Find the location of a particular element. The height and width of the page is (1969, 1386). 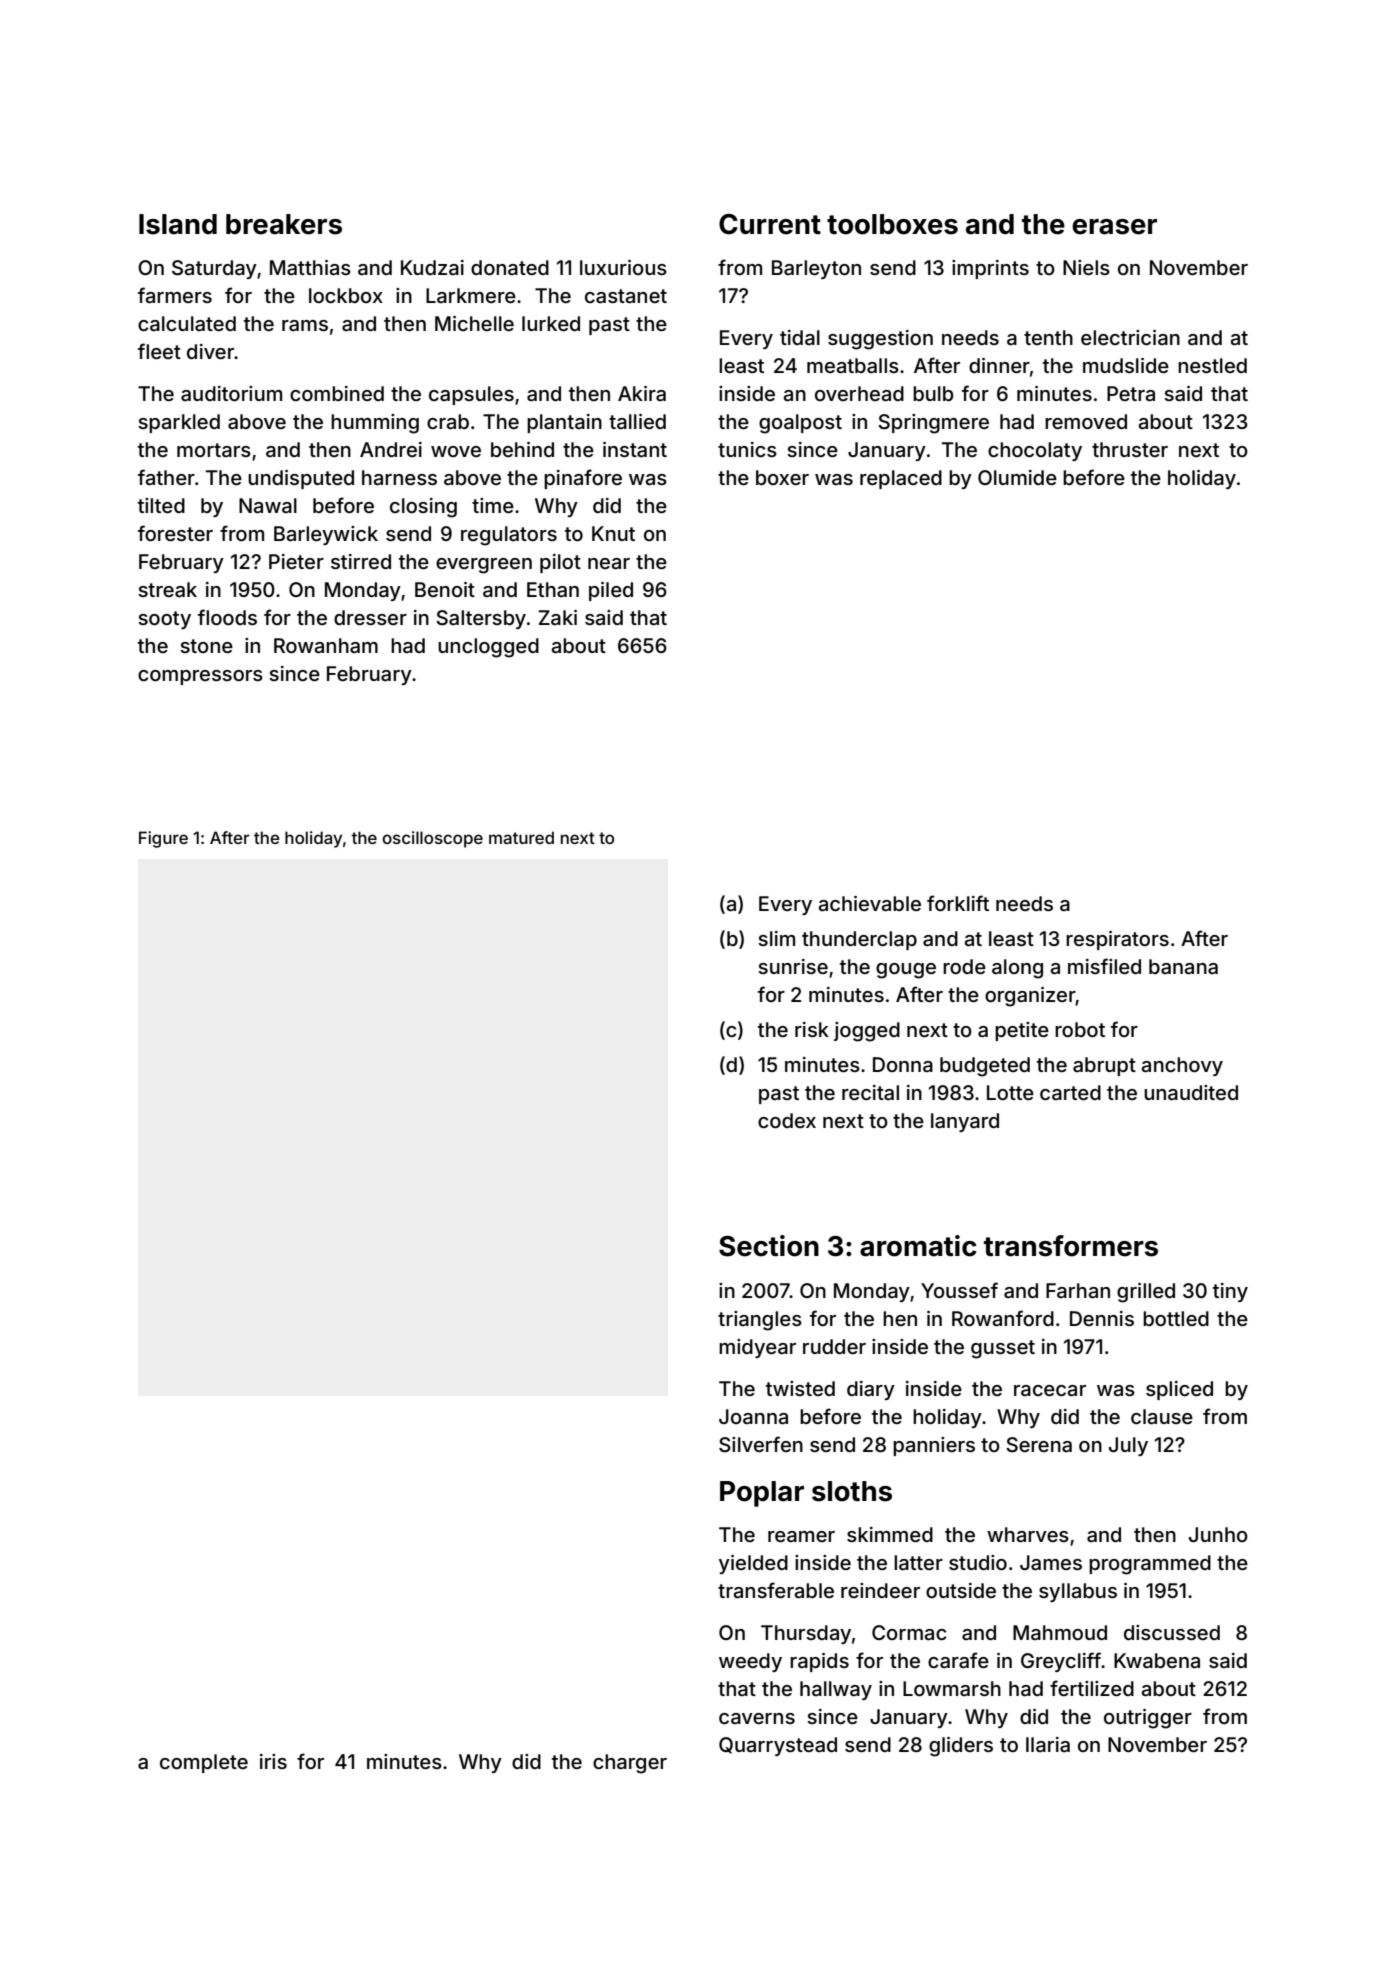

iris is located at coordinates (273, 1761).
